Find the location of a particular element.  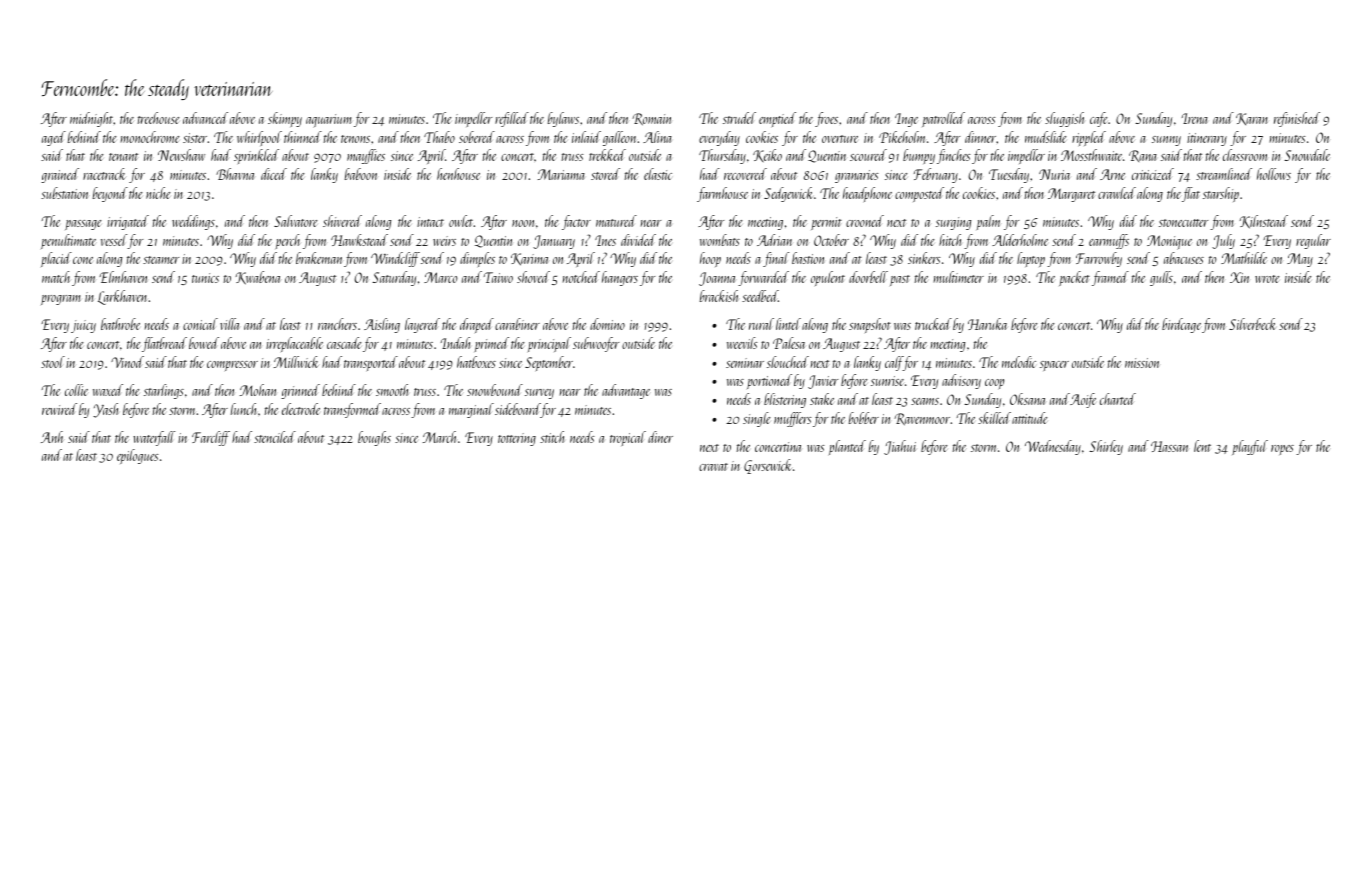

bathrobe is located at coordinates (120, 324).
